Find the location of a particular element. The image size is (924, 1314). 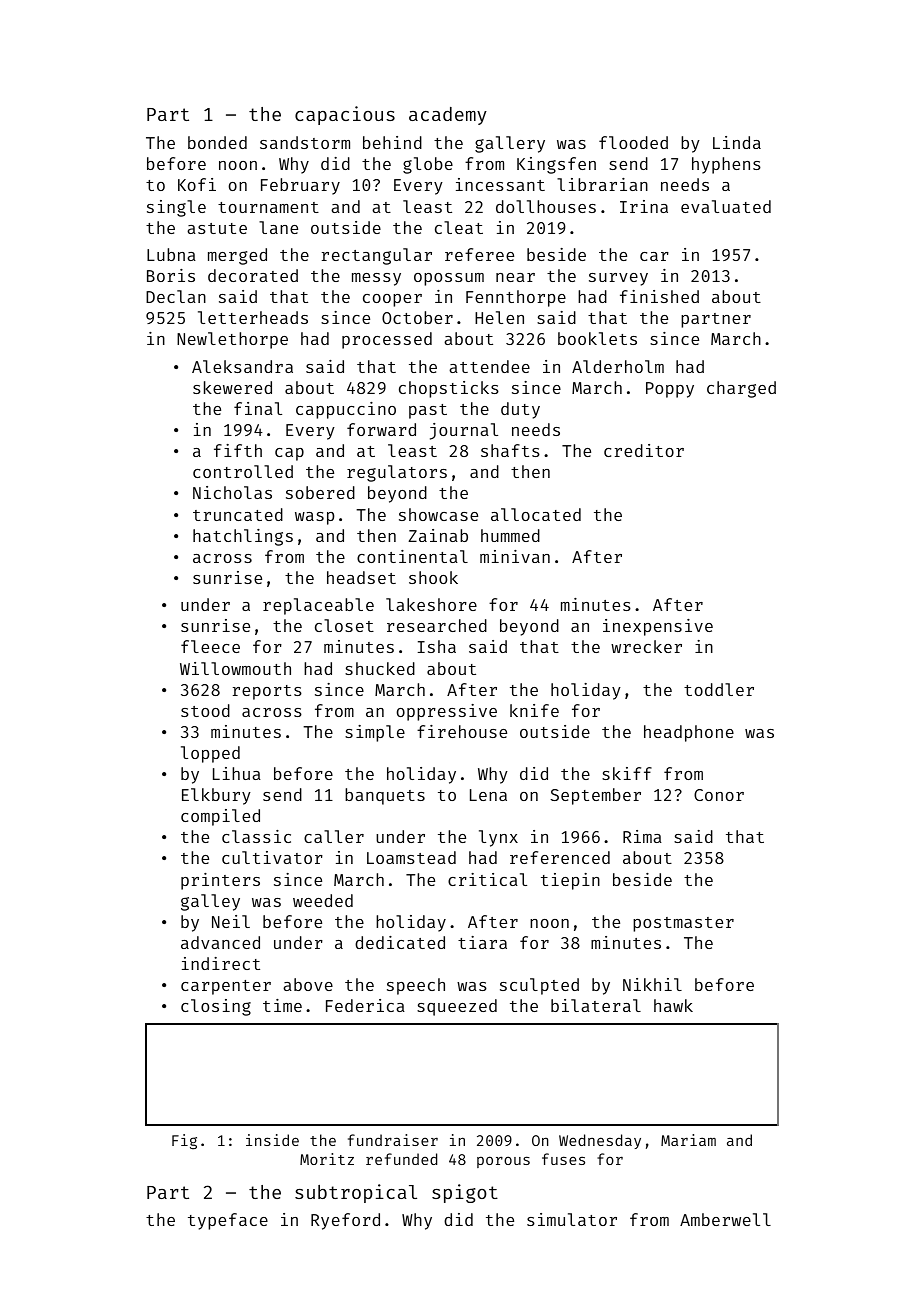

charged is located at coordinates (741, 389).
